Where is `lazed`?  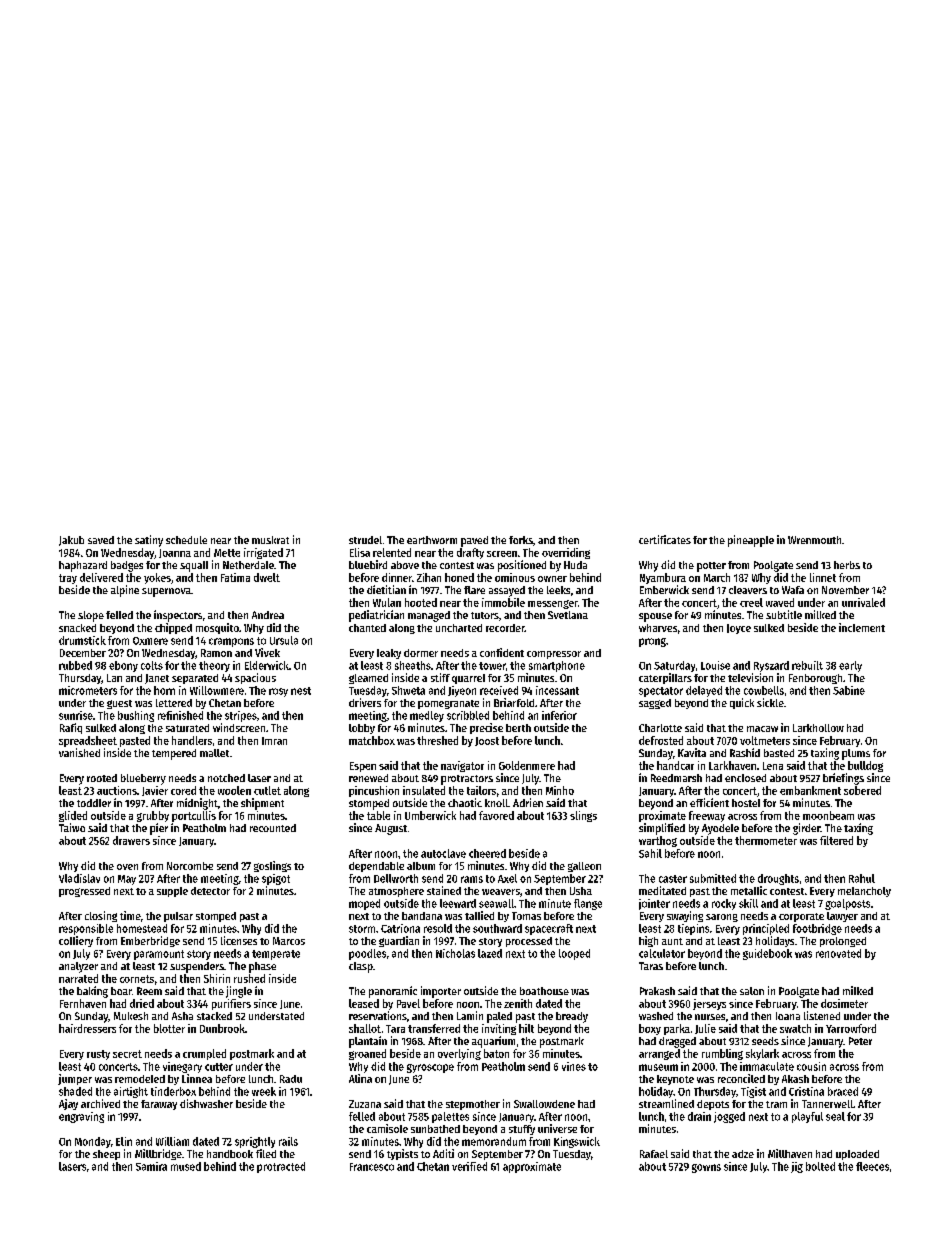 lazed is located at coordinates (490, 953).
